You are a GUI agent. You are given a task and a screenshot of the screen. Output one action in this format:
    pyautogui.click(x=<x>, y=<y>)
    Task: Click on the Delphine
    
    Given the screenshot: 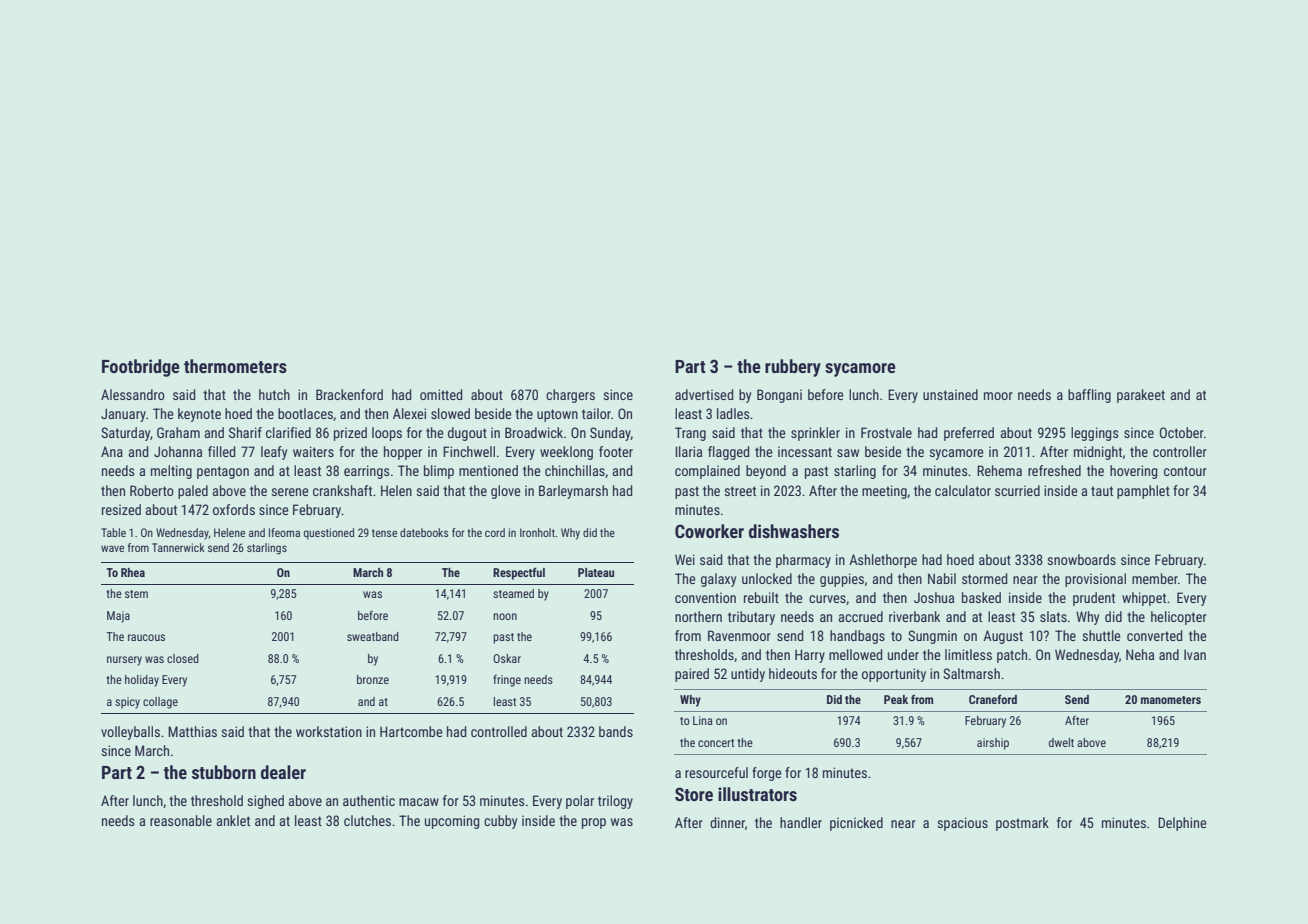 What is the action you would take?
    pyautogui.click(x=1182, y=824)
